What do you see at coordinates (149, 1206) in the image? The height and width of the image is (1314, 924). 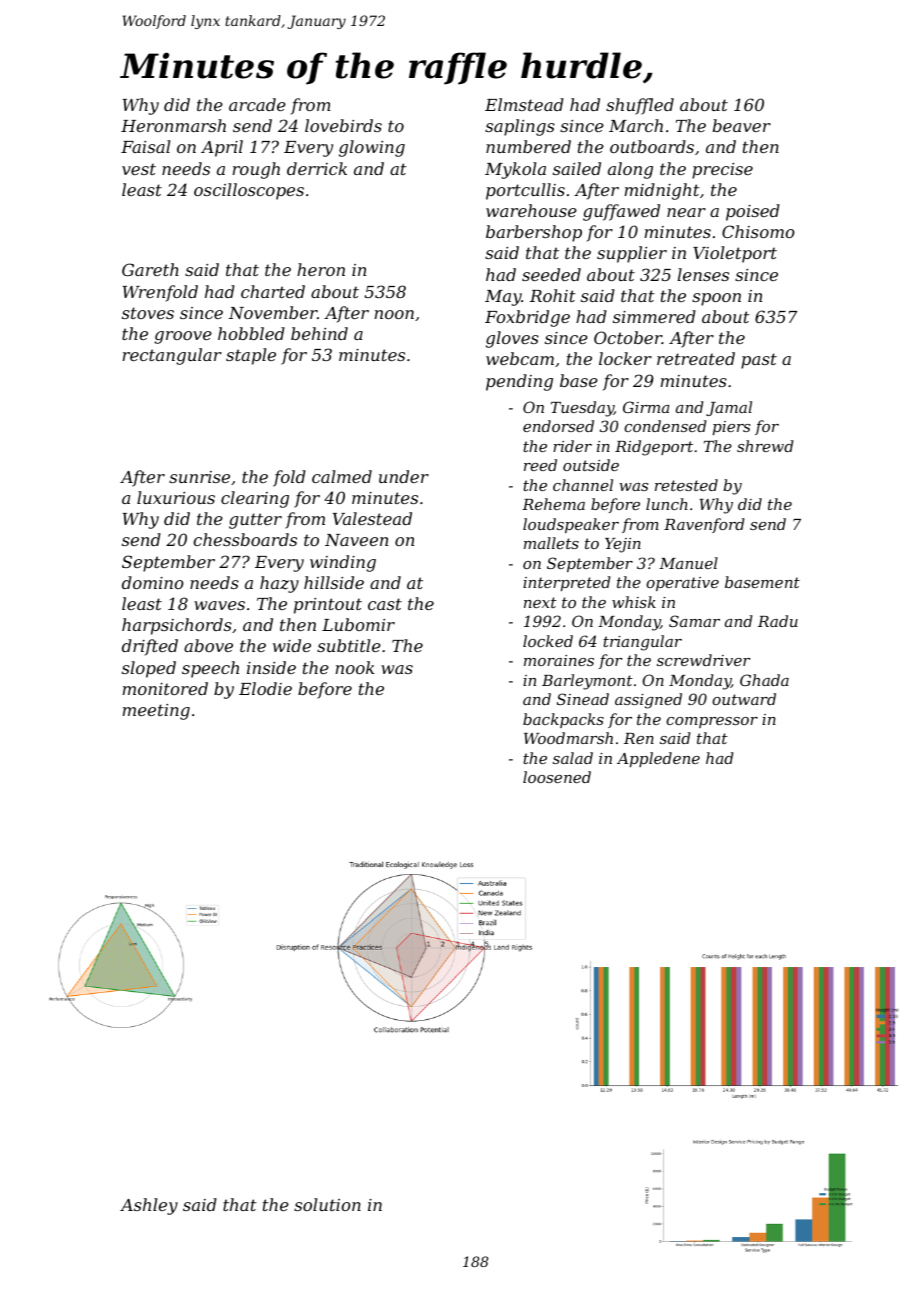 I see `Ashley` at bounding box center [149, 1206].
